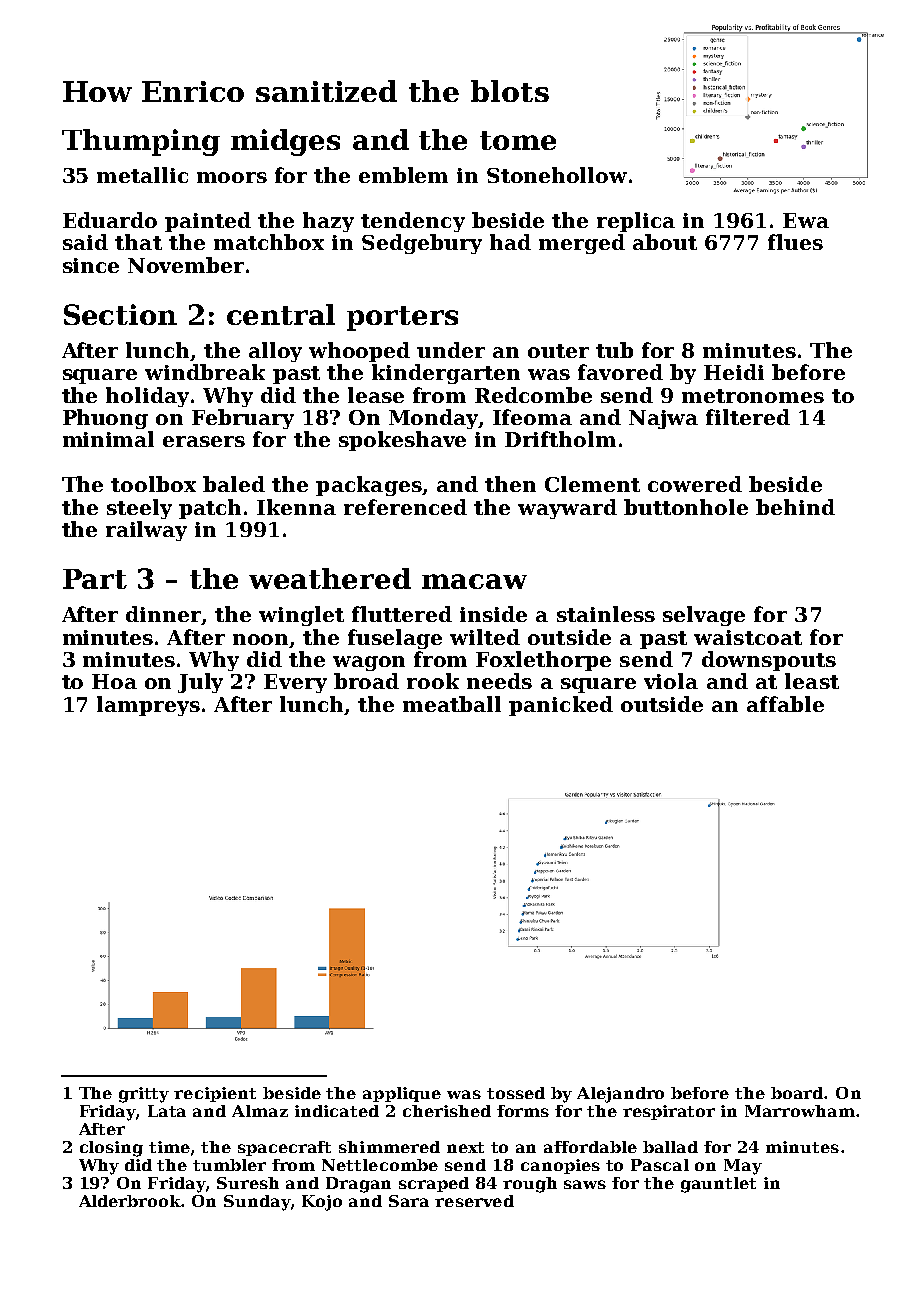  I want to click on meatball, so click(452, 704).
